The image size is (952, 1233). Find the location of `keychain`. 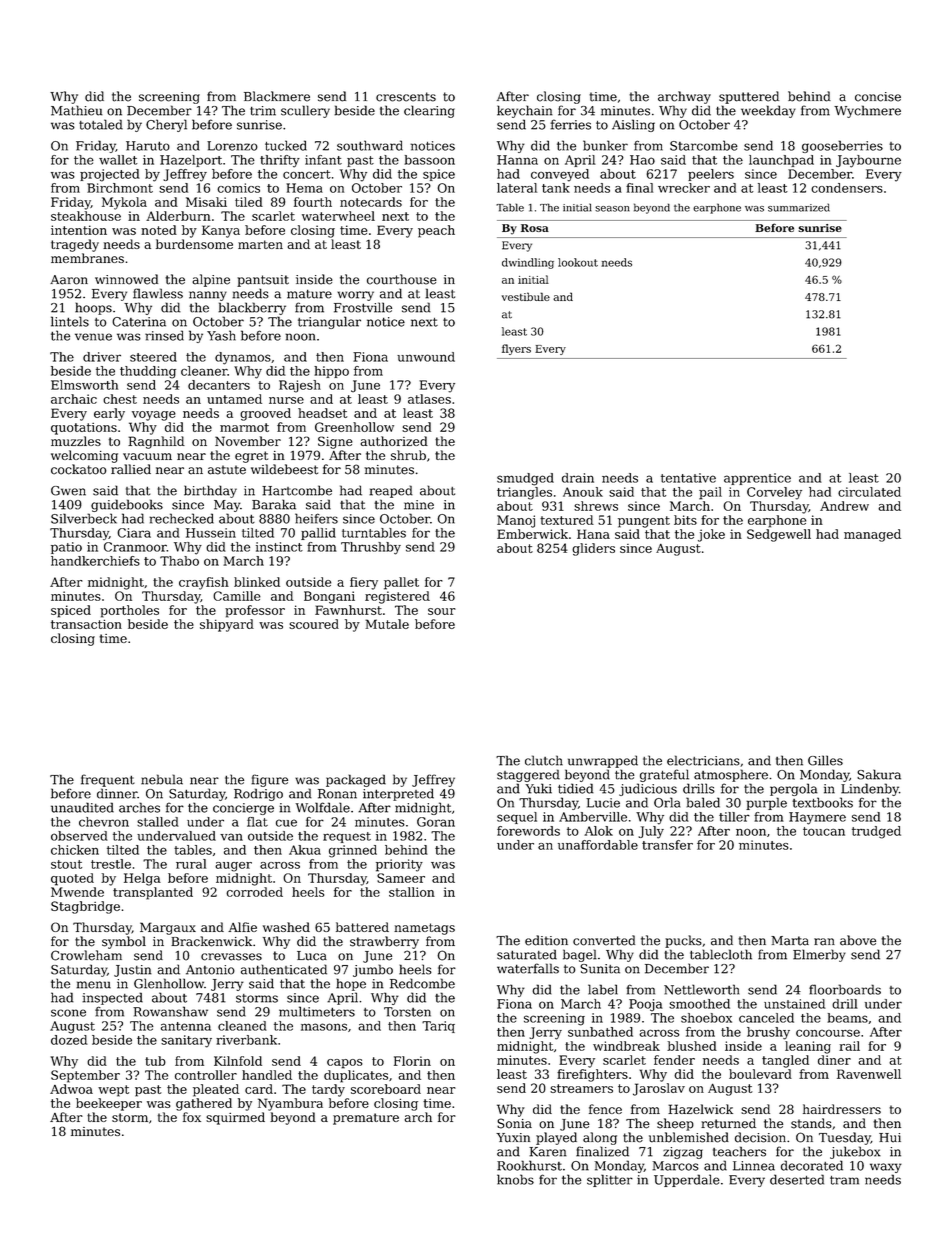

keychain is located at coordinates (525, 111).
